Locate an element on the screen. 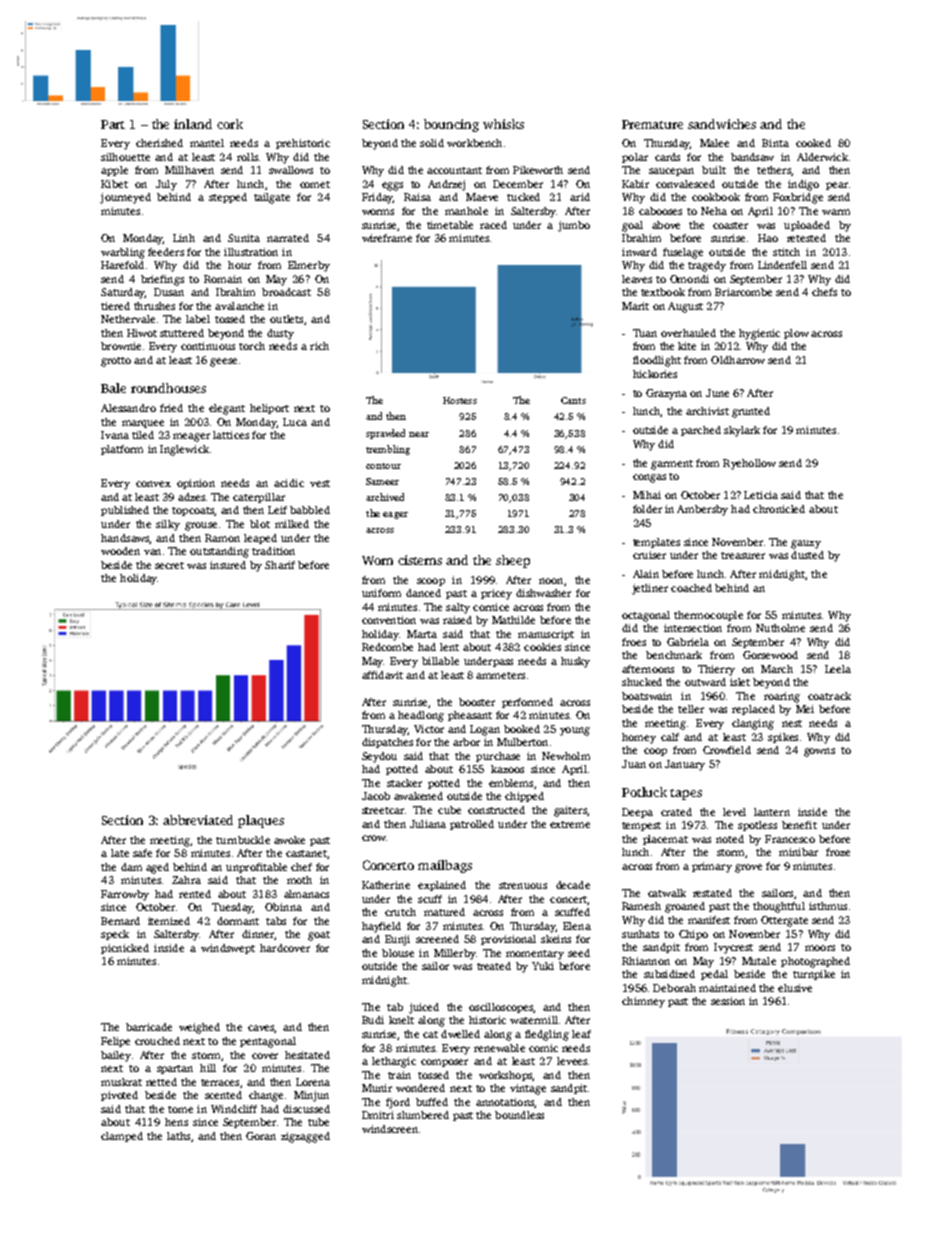 The width and height of the screenshot is (952, 1233). archived is located at coordinates (385, 497).
